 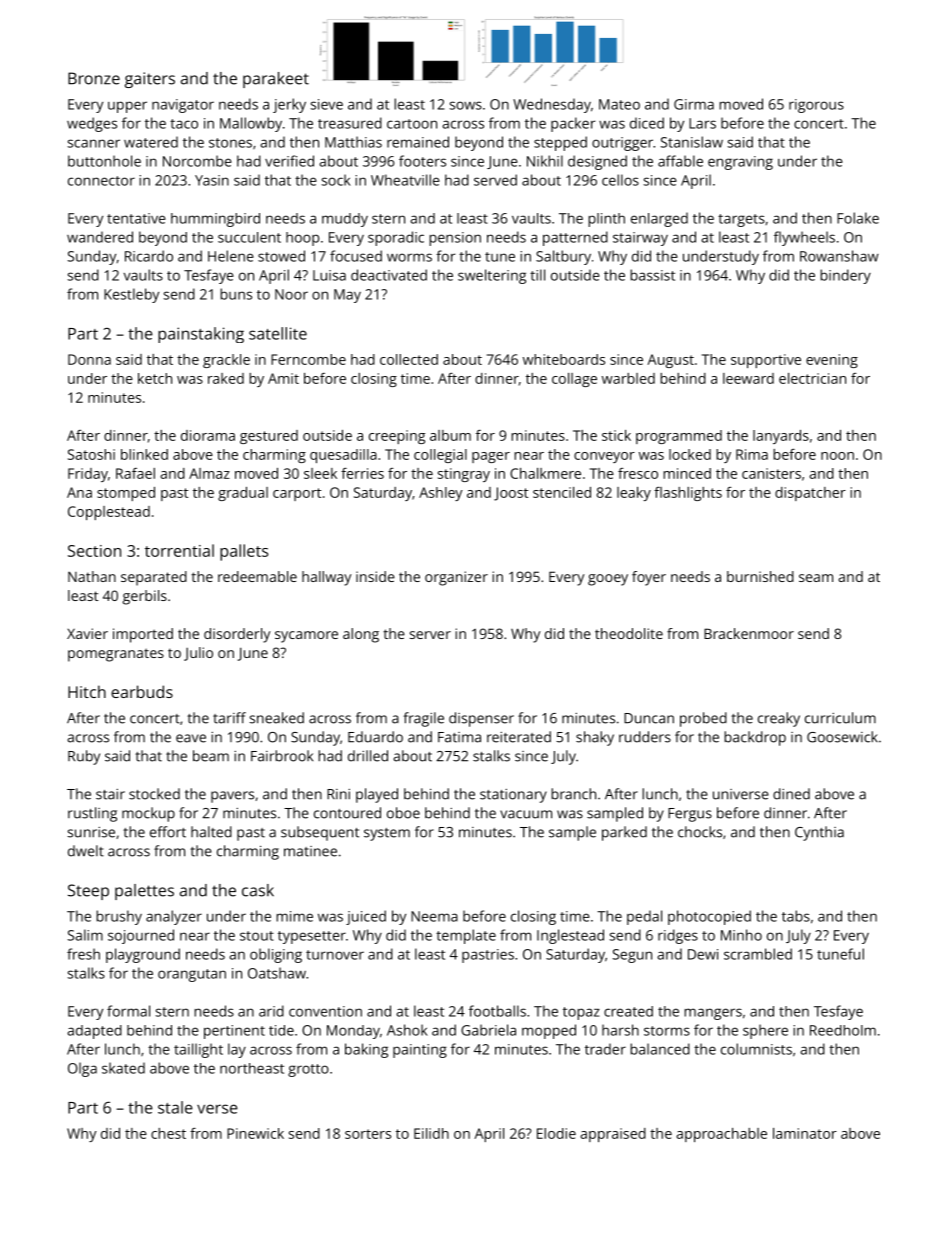 What do you see at coordinates (843, 1030) in the screenshot?
I see `Reedholm` at bounding box center [843, 1030].
